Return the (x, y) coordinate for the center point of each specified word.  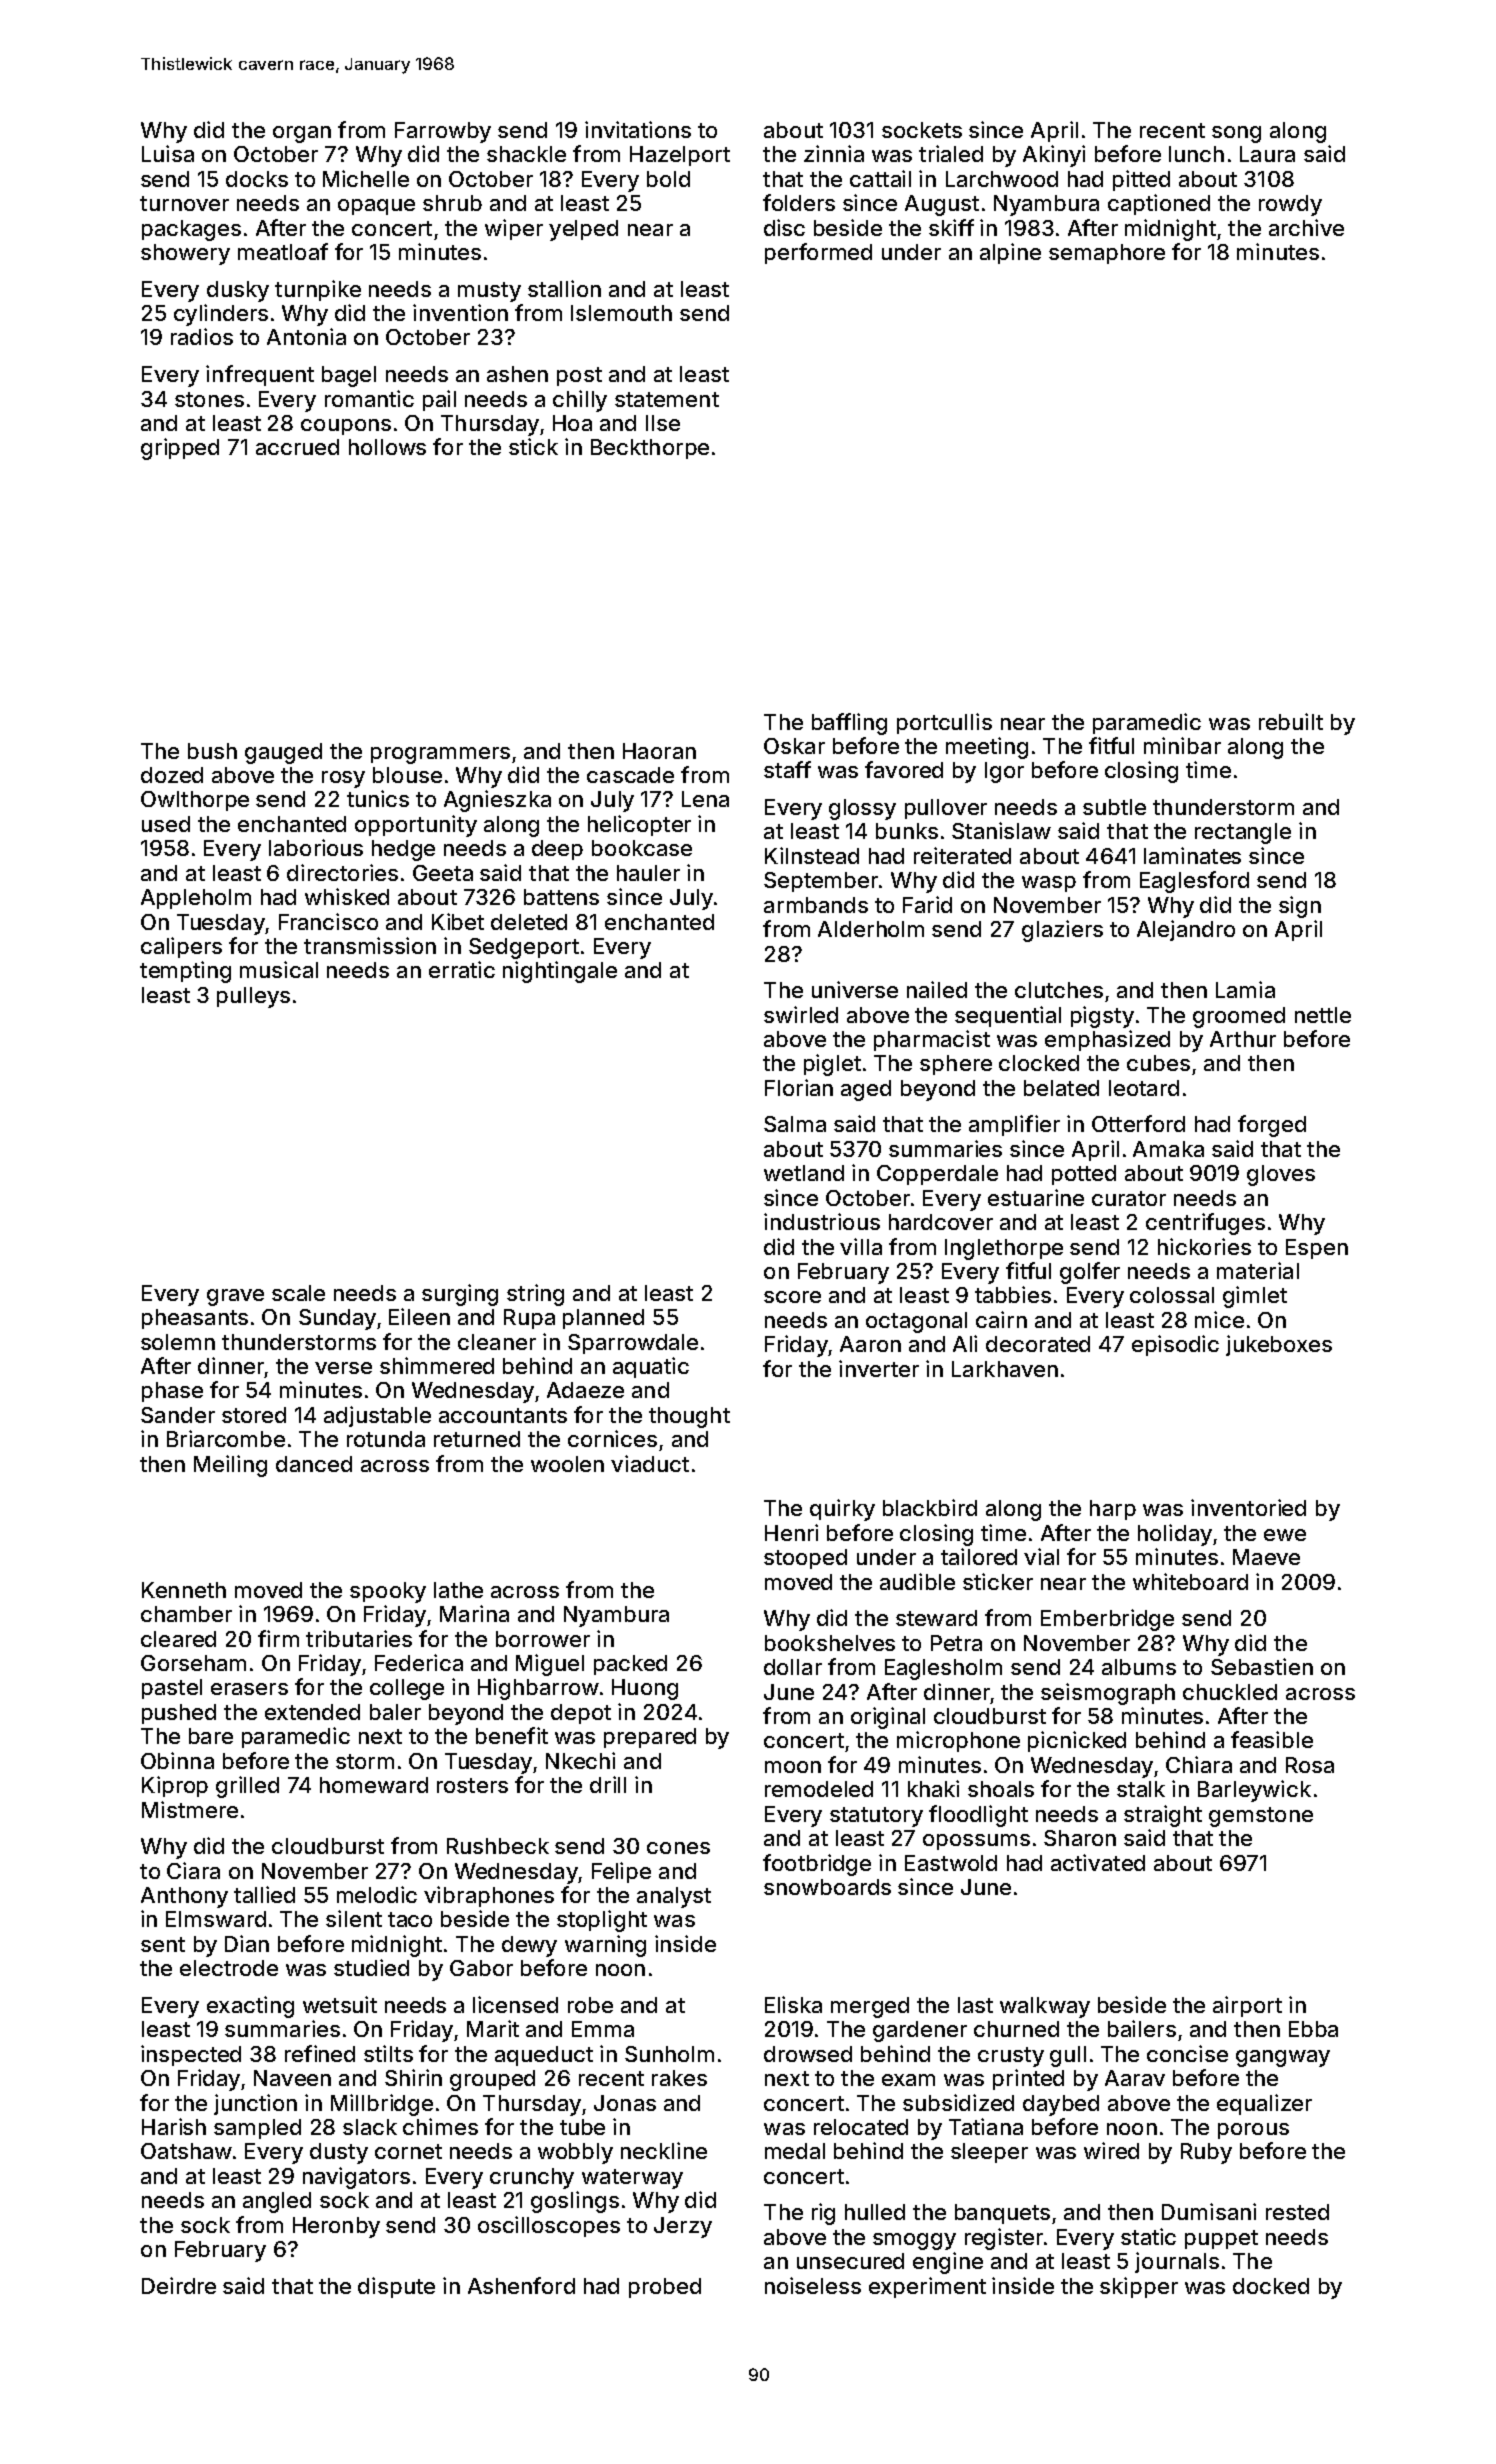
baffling (849, 724)
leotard (1144, 1088)
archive (1306, 227)
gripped (180, 449)
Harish (174, 2126)
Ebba (1313, 2029)
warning (605, 1946)
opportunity (416, 826)
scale (298, 1293)
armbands (816, 905)
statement (667, 399)
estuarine (1036, 1197)
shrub (452, 203)
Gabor (481, 1968)
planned (603, 1319)
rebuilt (1291, 721)
